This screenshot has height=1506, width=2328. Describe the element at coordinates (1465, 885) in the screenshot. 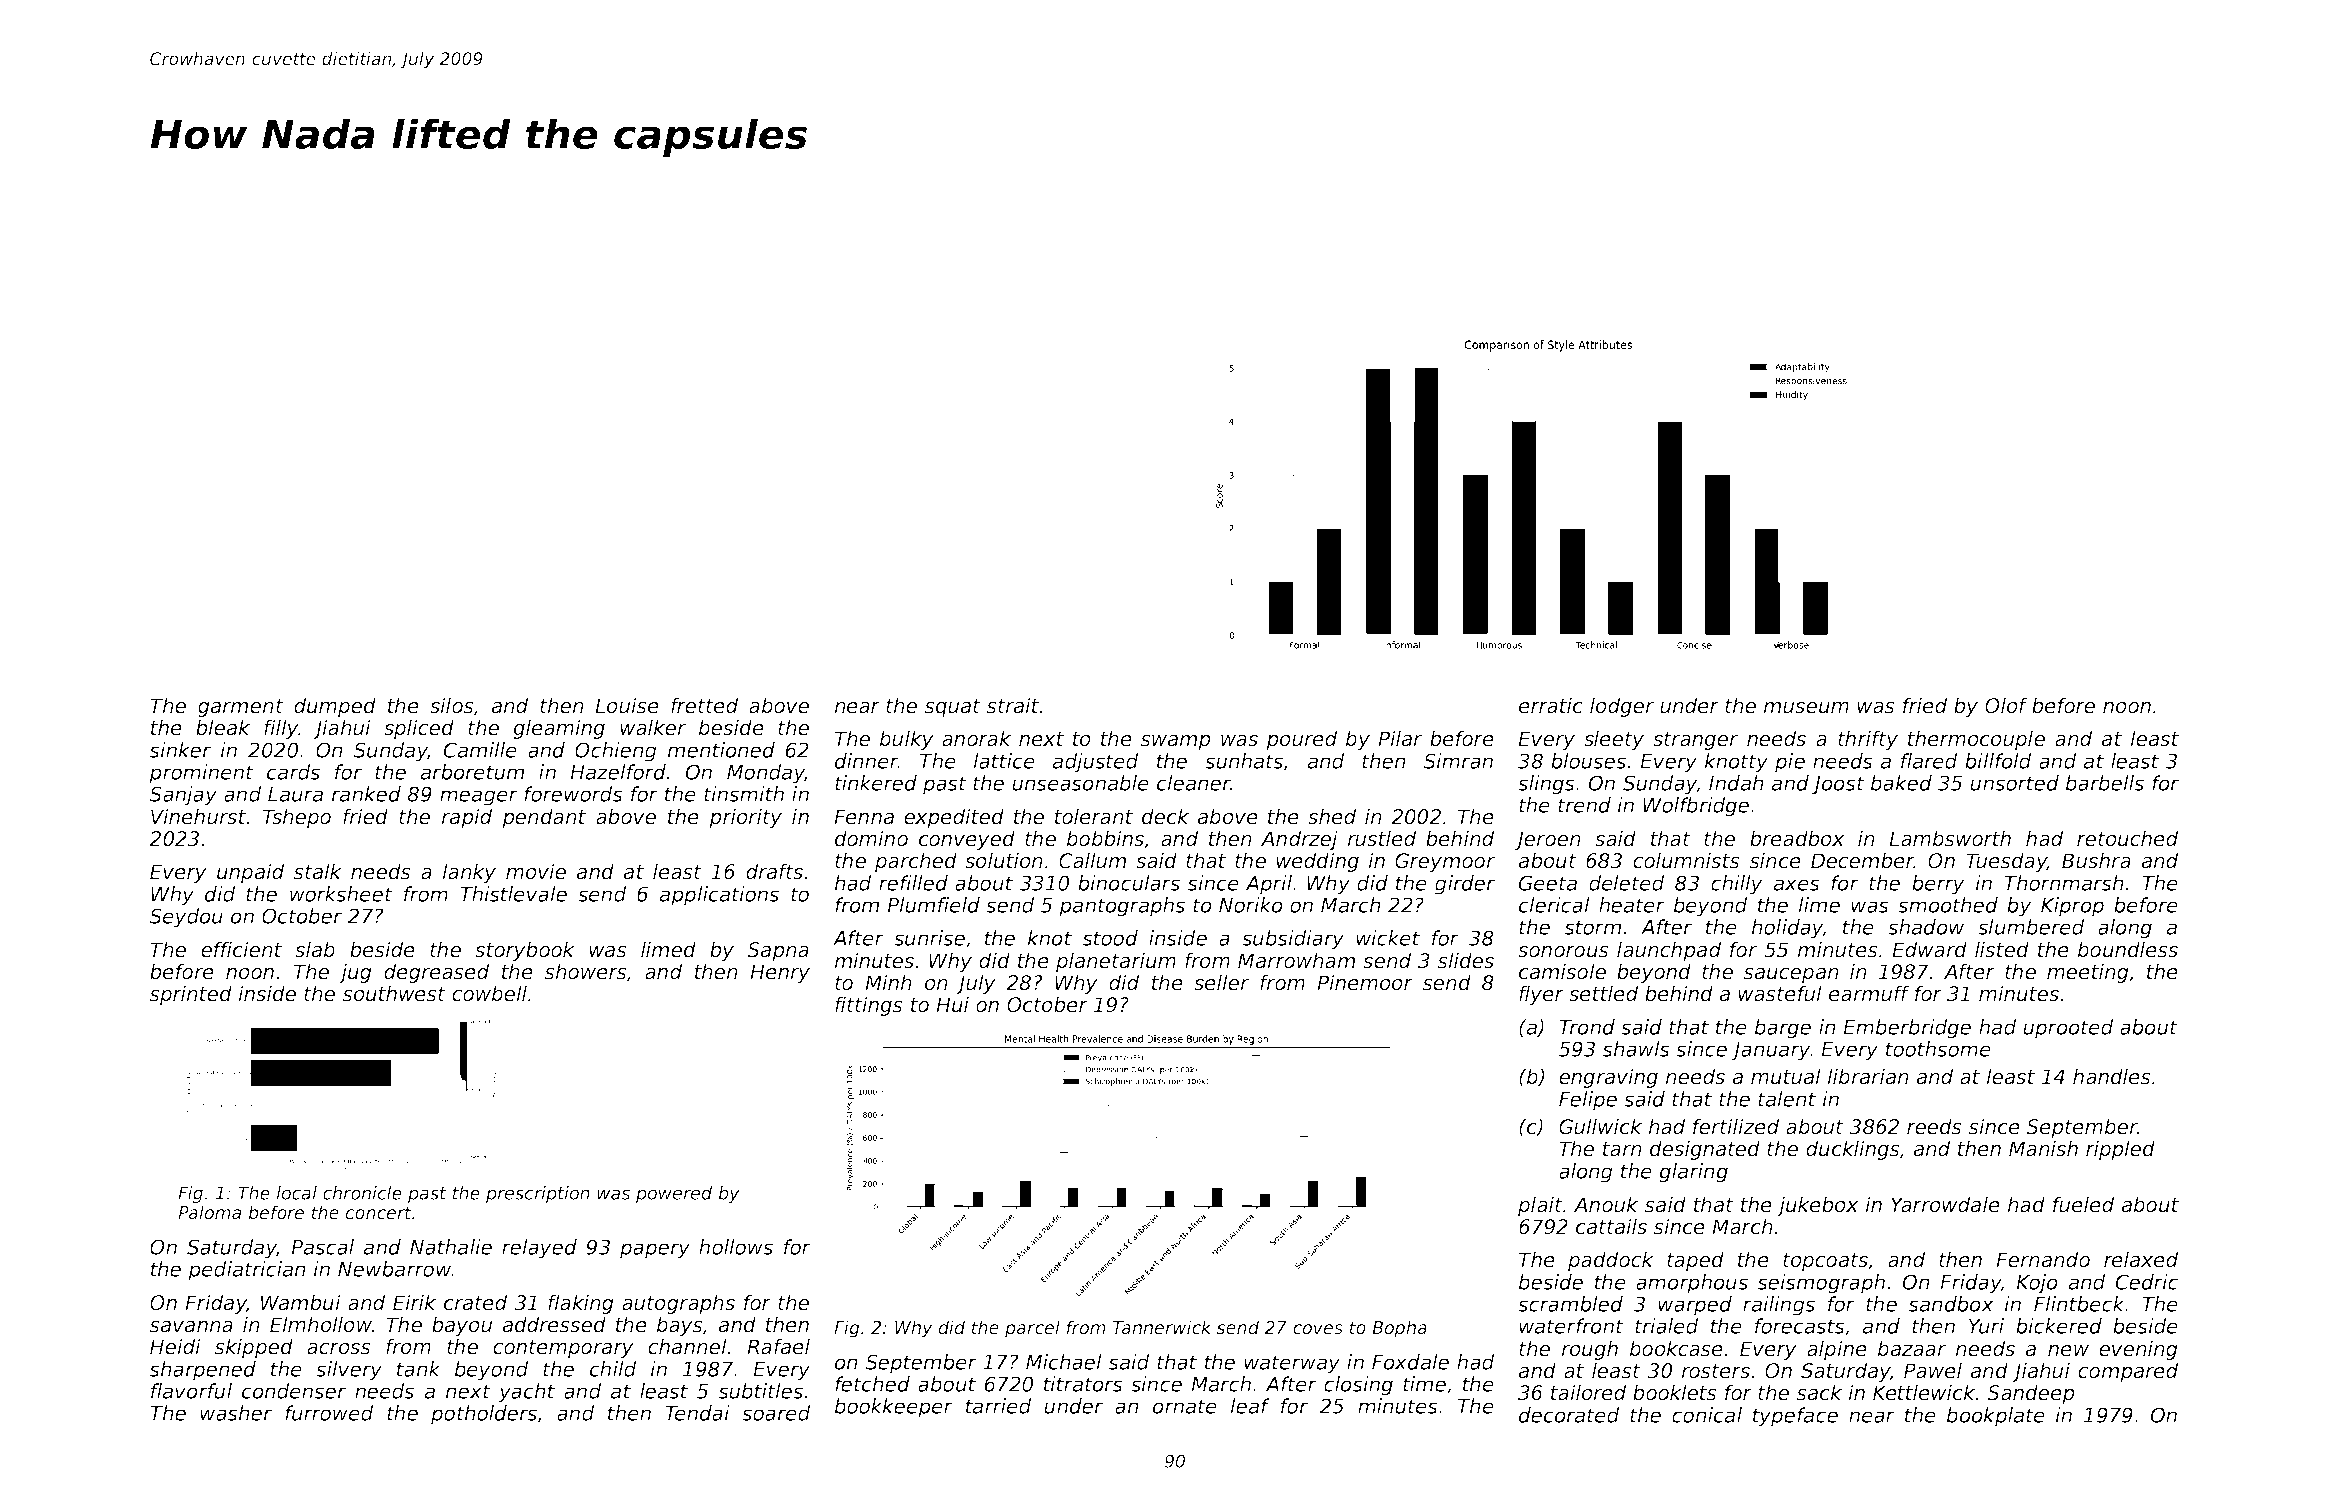

I see `girder` at that location.
